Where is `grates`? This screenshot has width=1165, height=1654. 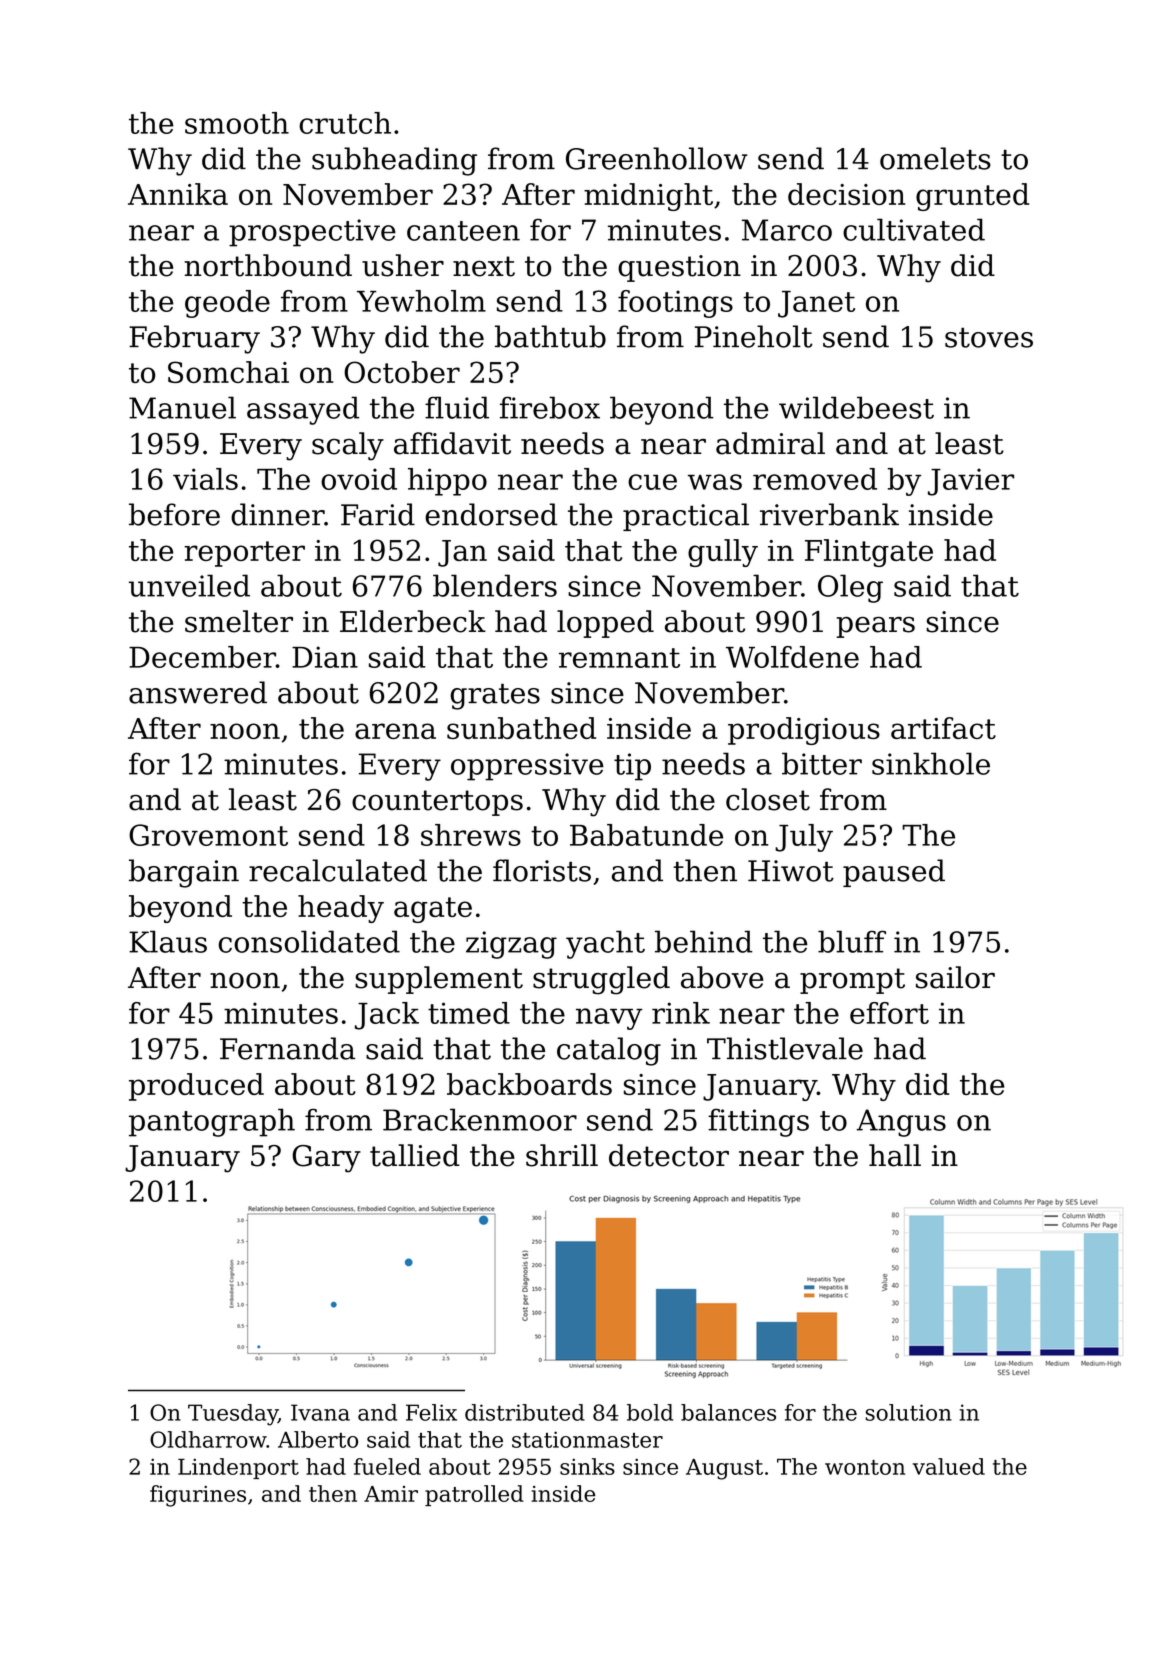
grates is located at coordinates (495, 697).
